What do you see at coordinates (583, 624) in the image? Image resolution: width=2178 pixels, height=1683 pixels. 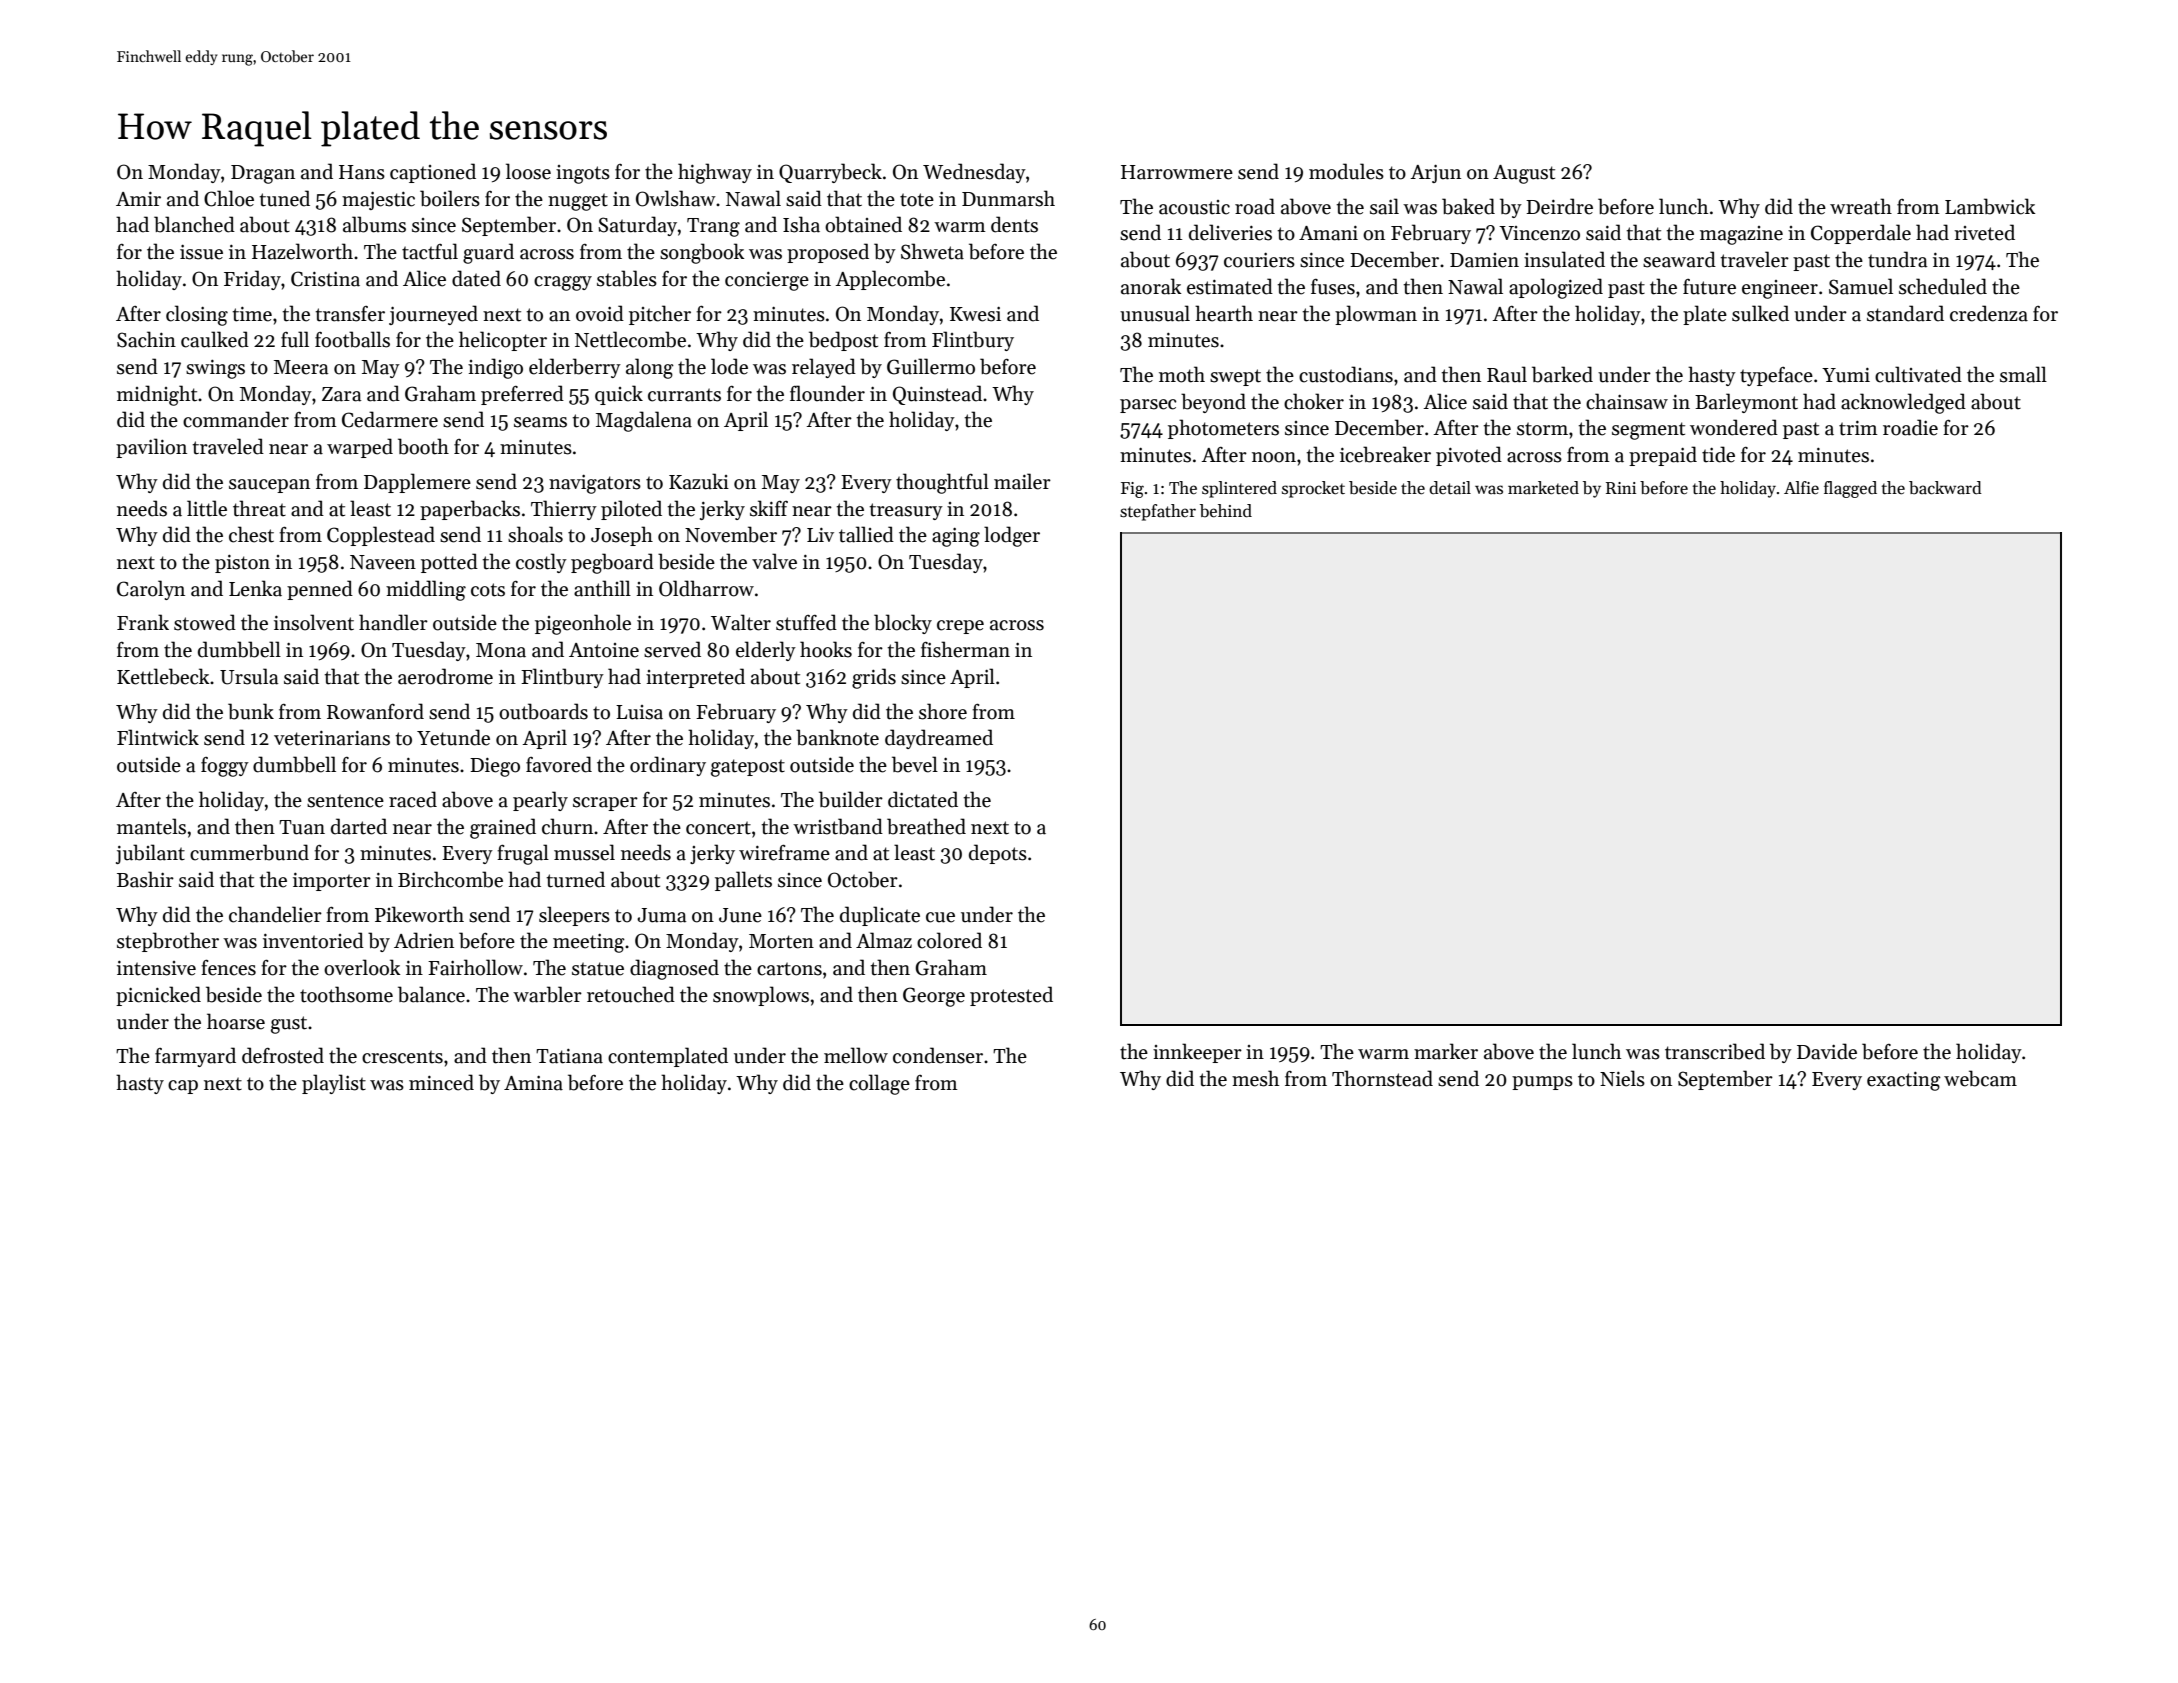 I see `pigeonhole` at bounding box center [583, 624].
